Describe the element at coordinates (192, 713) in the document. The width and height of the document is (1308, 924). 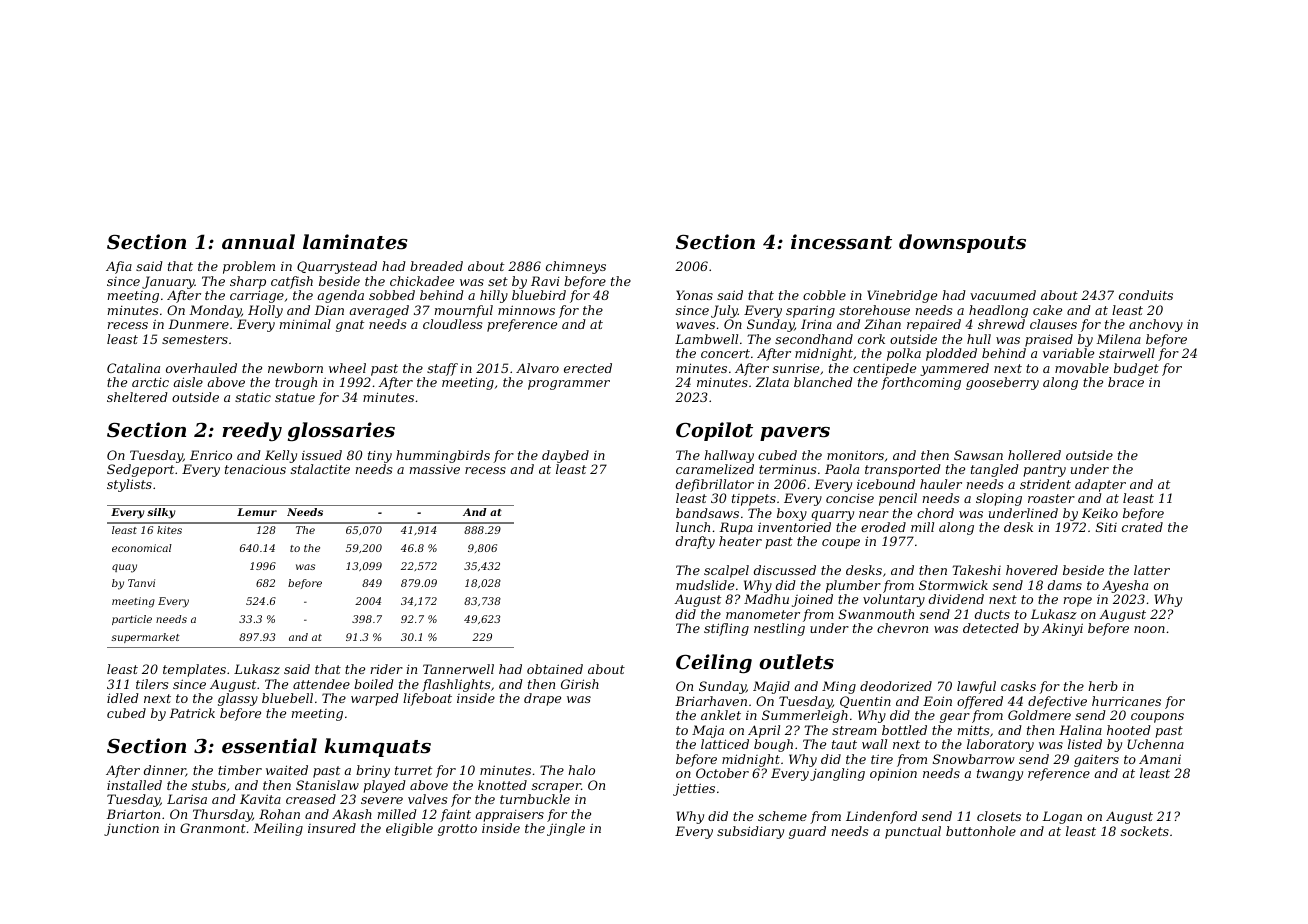
I see `Patrick` at that location.
